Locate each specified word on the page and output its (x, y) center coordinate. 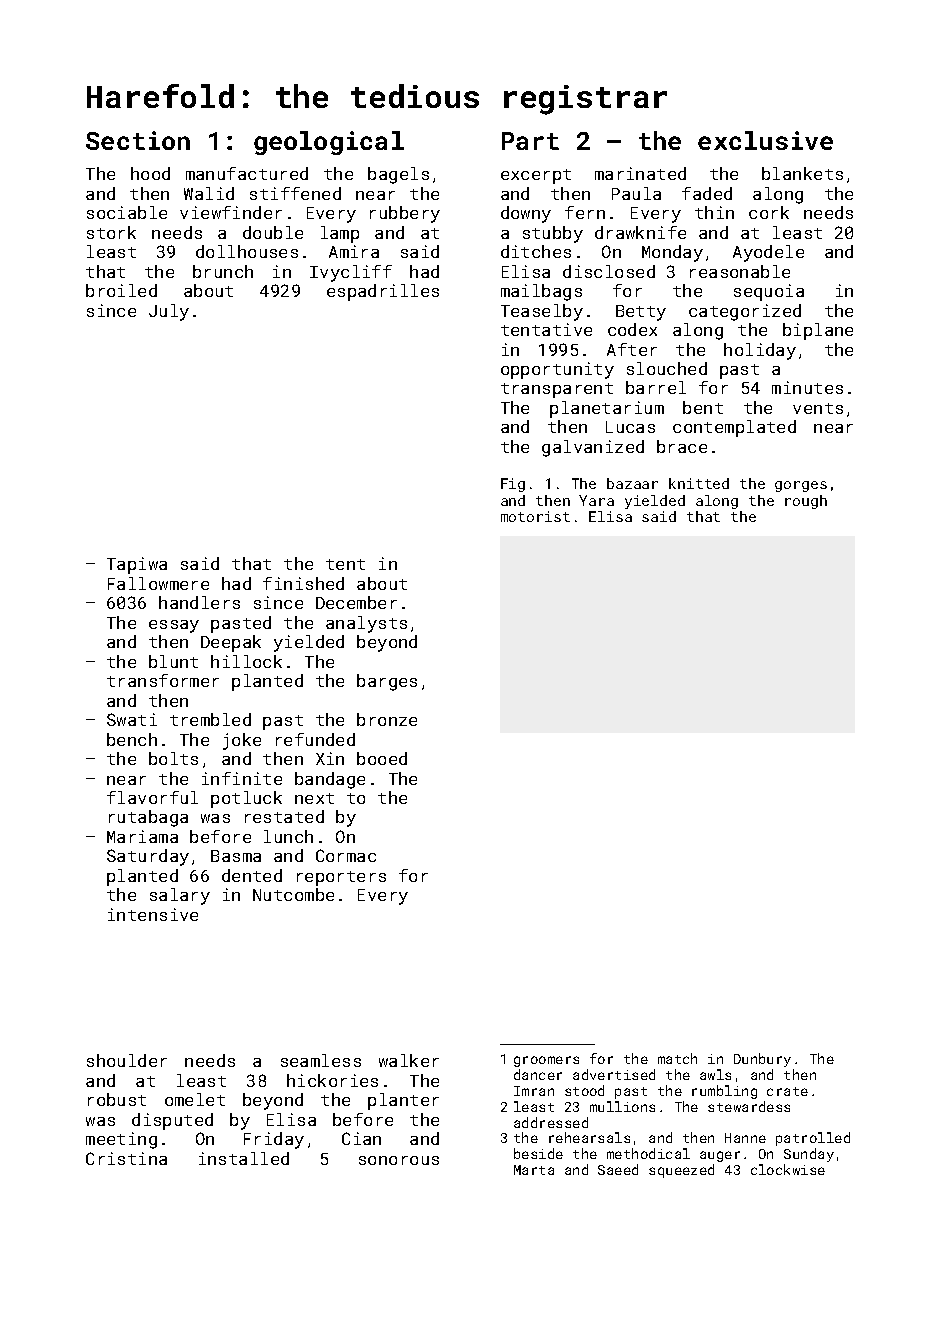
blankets (802, 173)
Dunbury (762, 1060)
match (677, 1058)
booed (382, 758)
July (169, 312)
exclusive (765, 140)
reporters (341, 878)
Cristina (126, 1158)
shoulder (127, 1060)
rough (806, 502)
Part (530, 141)
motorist (535, 516)
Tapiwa (137, 565)
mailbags (541, 292)
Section (138, 140)
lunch (288, 836)
